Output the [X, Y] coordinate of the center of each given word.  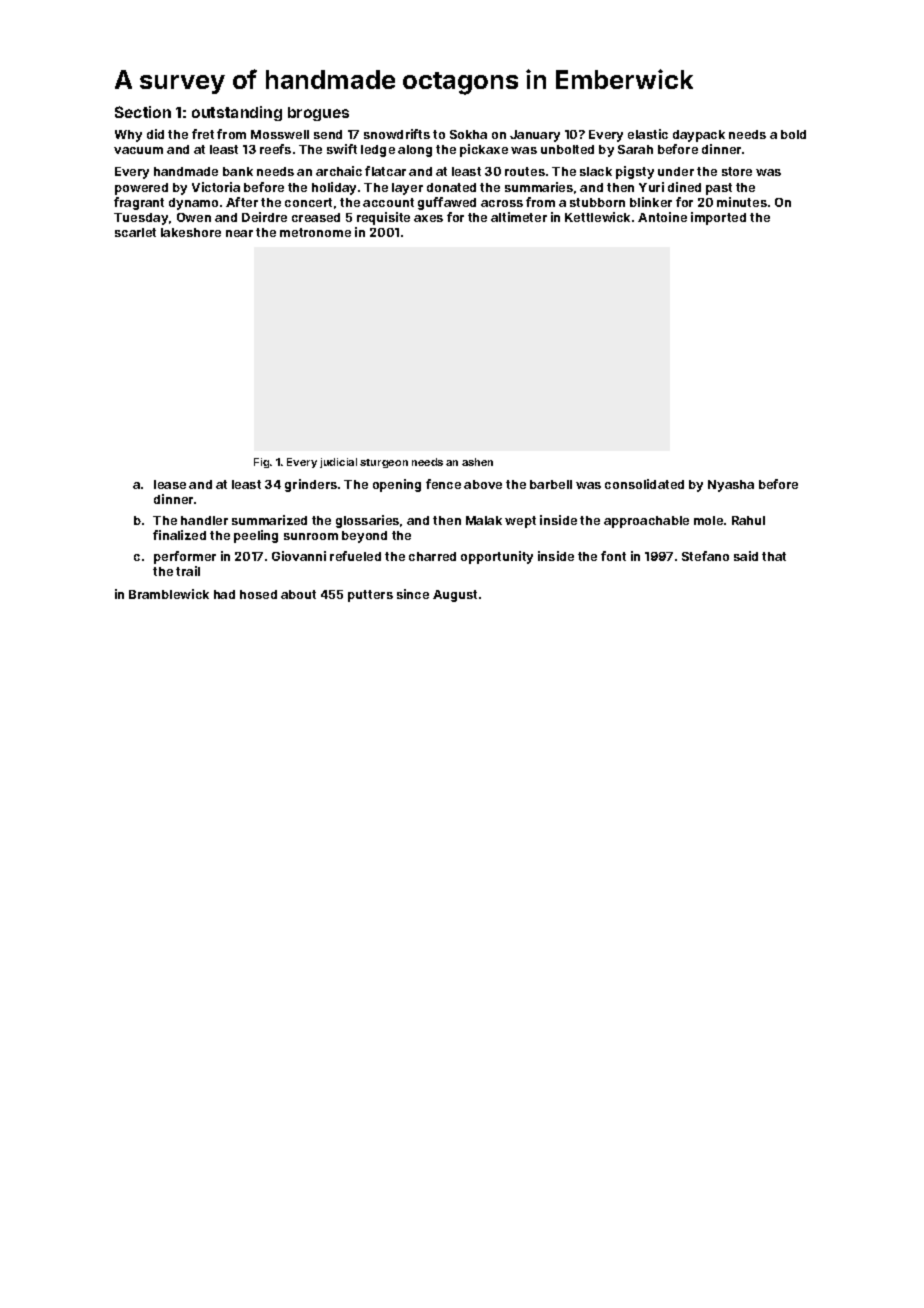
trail [188, 571]
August [455, 596]
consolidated [644, 484]
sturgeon [384, 463]
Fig [261, 463]
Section [143, 112]
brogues [318, 114]
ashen [477, 462]
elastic [648, 134]
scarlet [135, 232]
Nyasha [731, 486]
